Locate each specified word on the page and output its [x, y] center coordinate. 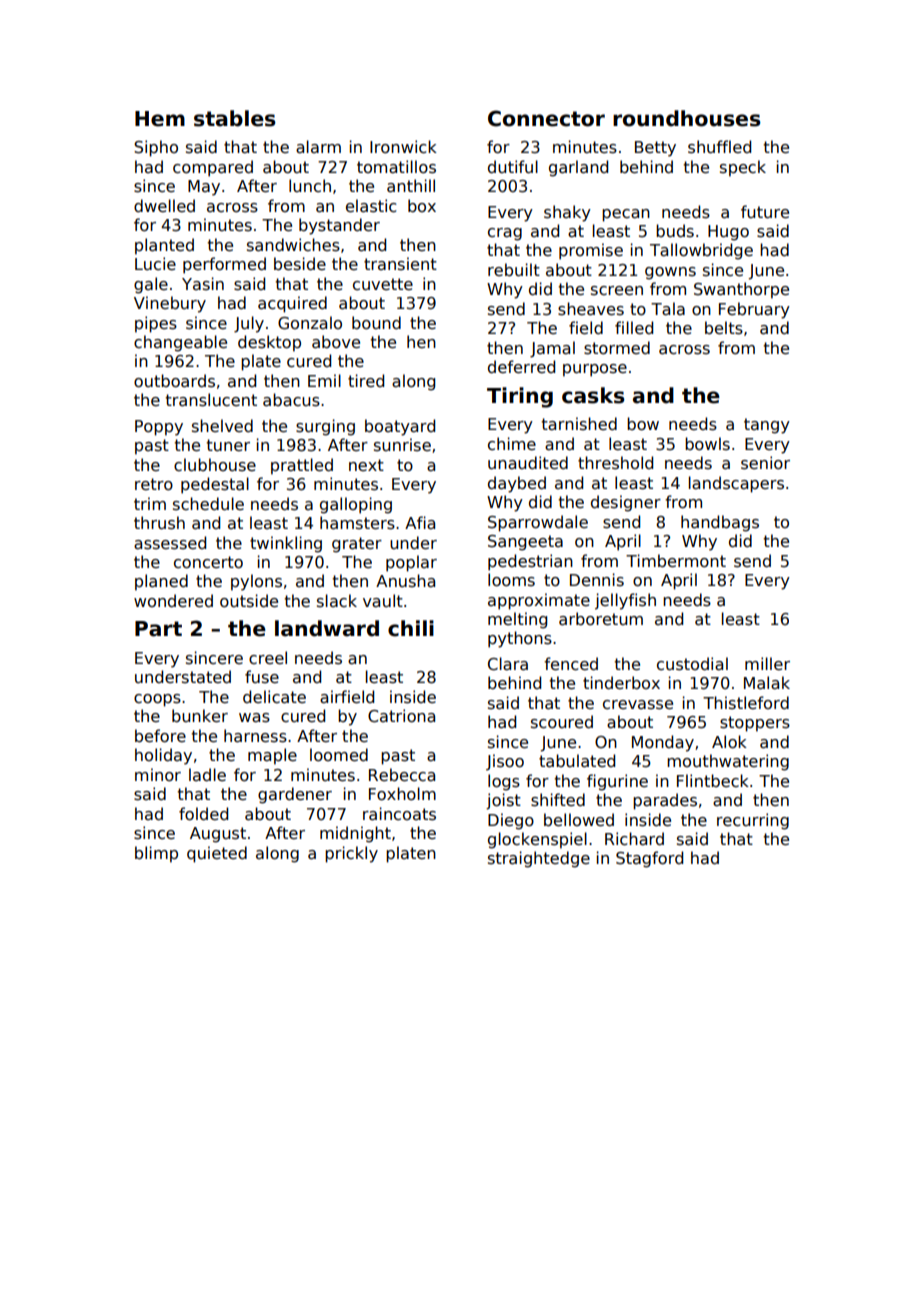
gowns [670, 273]
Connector [546, 118]
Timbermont [676, 560]
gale [151, 285]
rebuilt [514, 269]
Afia [420, 523]
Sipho [156, 148]
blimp [156, 854]
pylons [256, 582]
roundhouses [687, 118]
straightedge [539, 859]
